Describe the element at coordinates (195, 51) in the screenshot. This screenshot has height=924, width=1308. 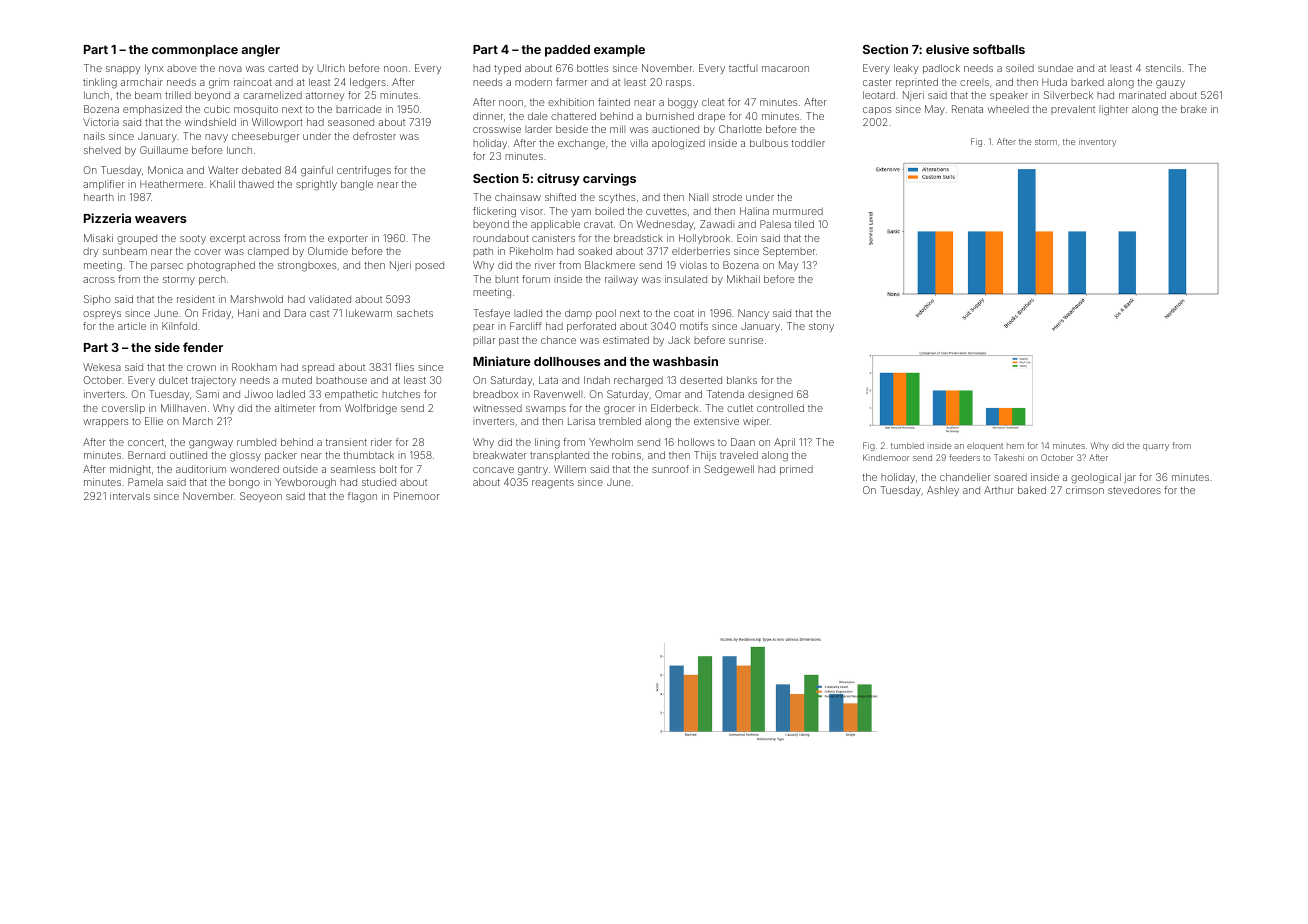
I see `commonplace` at that location.
